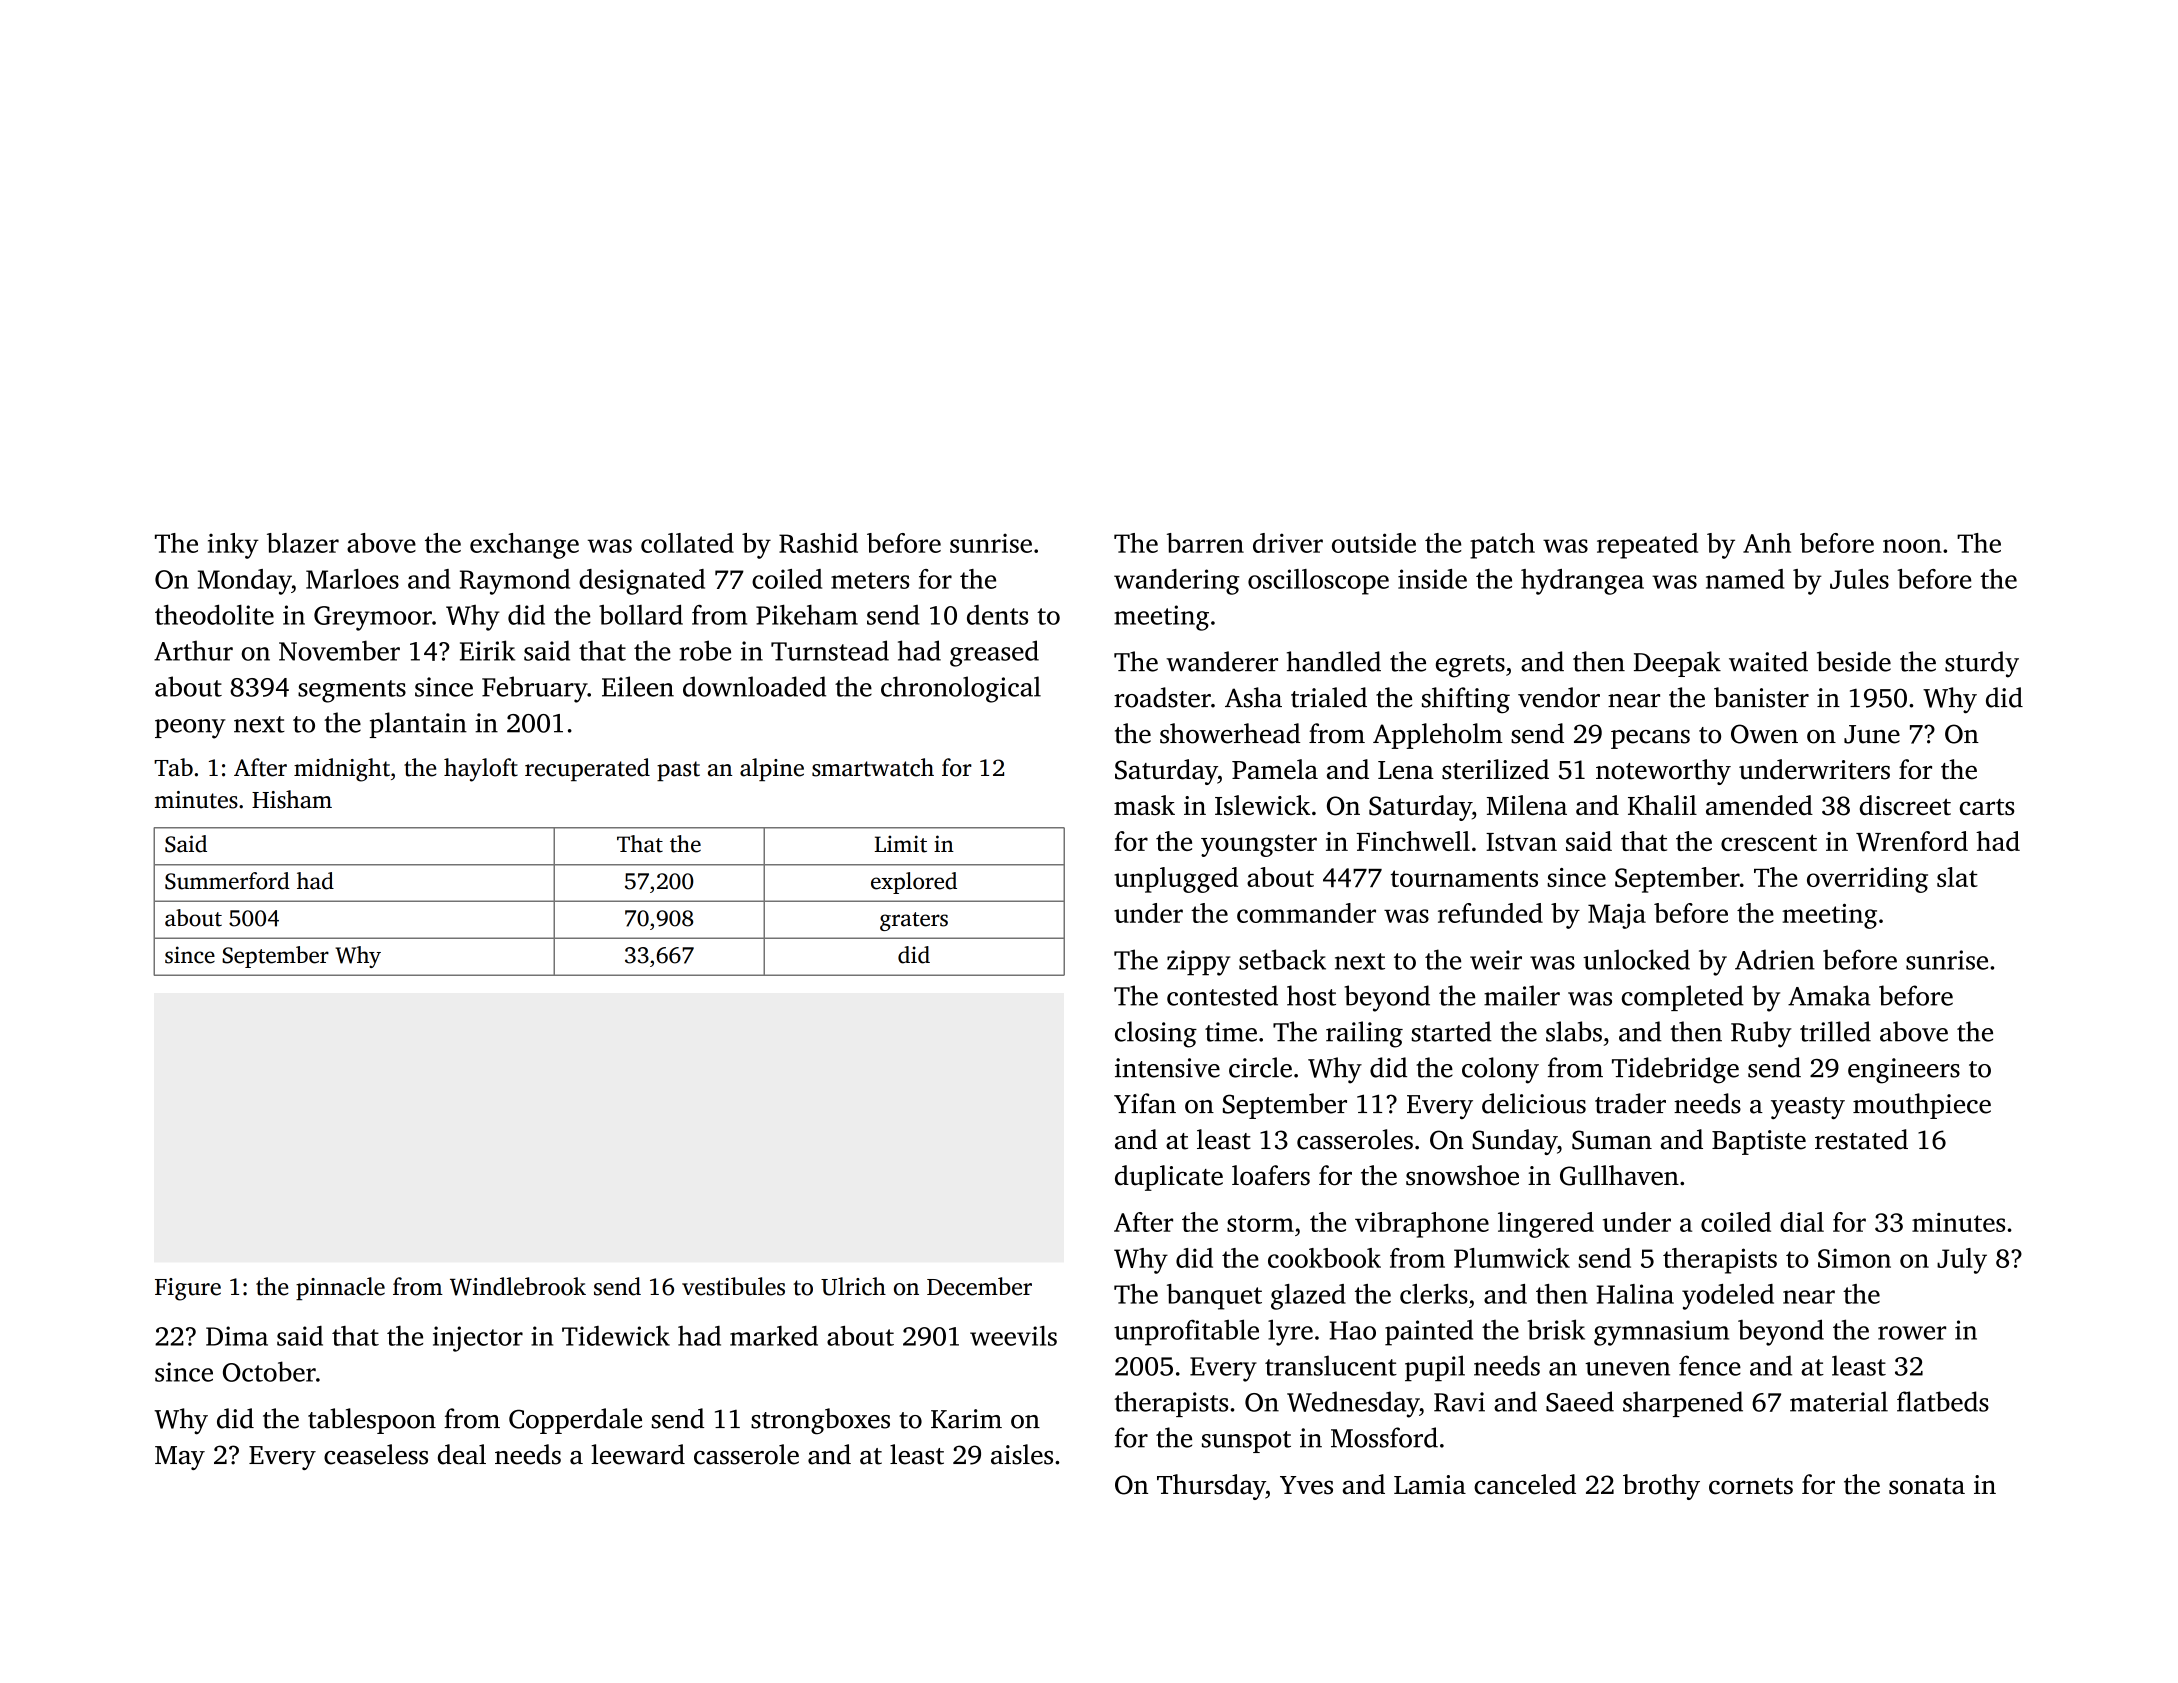 This screenshot has height=1683, width=2178. I want to click on May, so click(180, 1458).
